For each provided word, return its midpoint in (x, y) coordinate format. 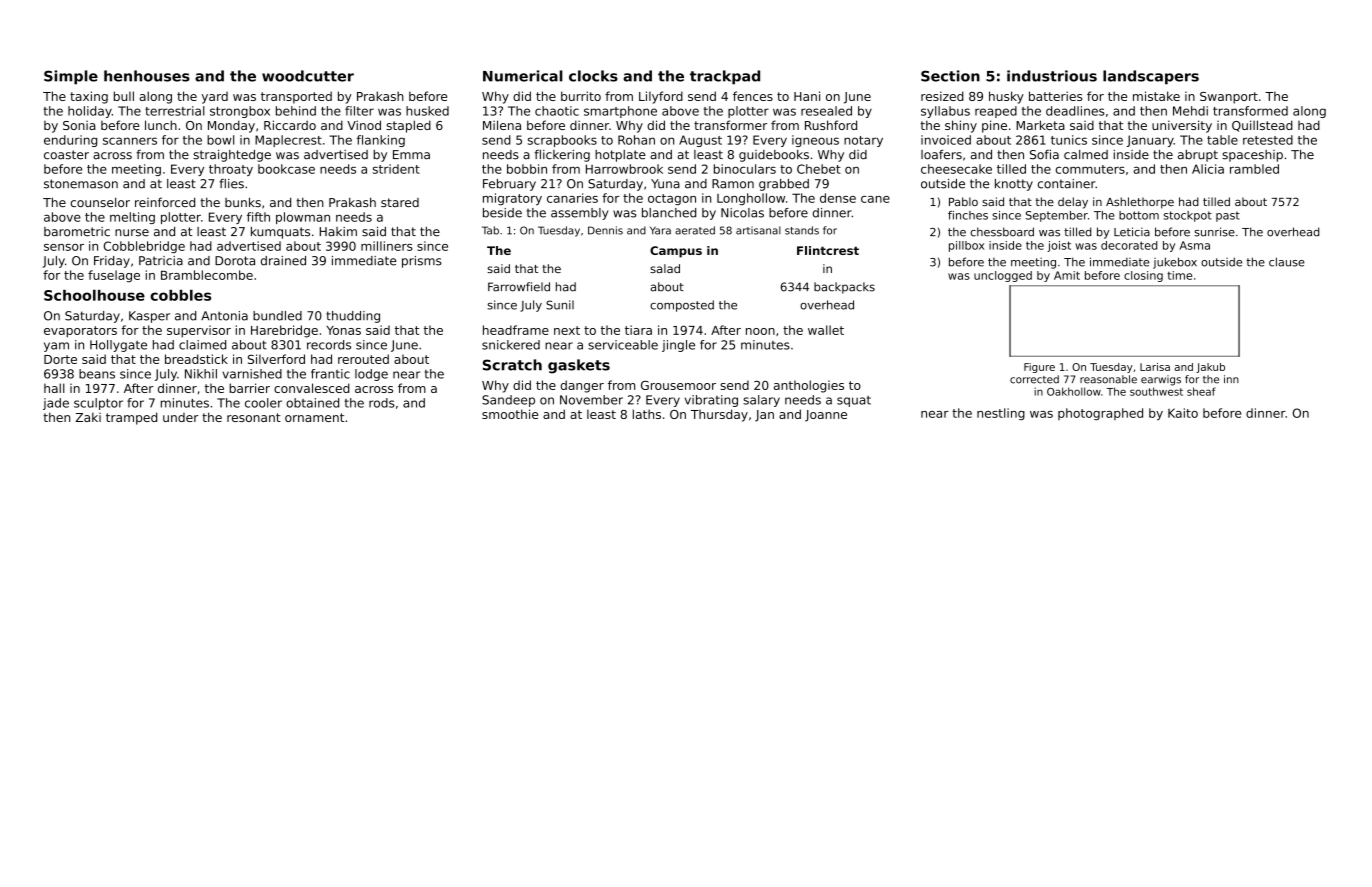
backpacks (844, 288)
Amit (1067, 275)
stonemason (81, 184)
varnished (252, 374)
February (509, 185)
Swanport (1229, 98)
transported (296, 97)
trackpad (725, 77)
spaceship (1252, 156)
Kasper (149, 317)
